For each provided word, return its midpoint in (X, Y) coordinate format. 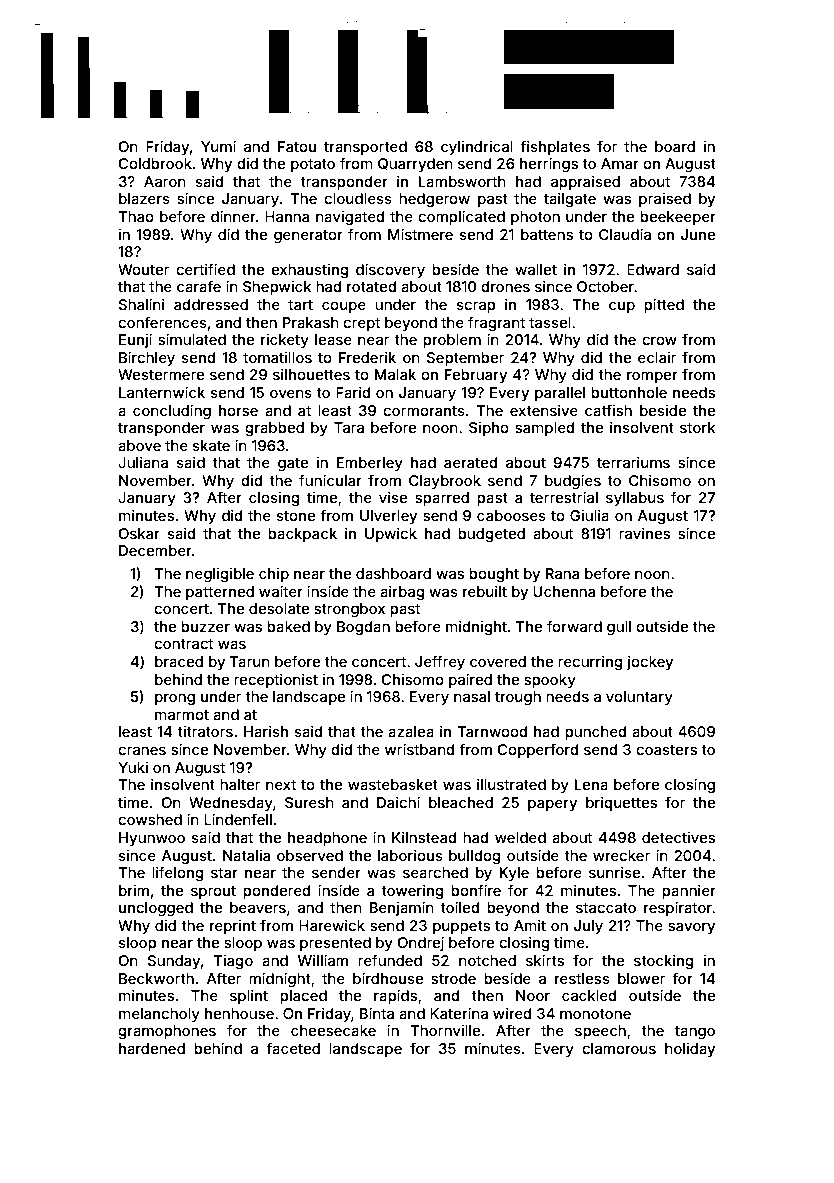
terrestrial (564, 497)
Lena (591, 784)
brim (134, 890)
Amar (620, 163)
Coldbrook (155, 163)
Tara (349, 427)
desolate (279, 608)
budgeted (491, 535)
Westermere (161, 374)
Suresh (309, 802)
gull (619, 628)
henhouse (239, 1013)
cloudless (358, 198)
